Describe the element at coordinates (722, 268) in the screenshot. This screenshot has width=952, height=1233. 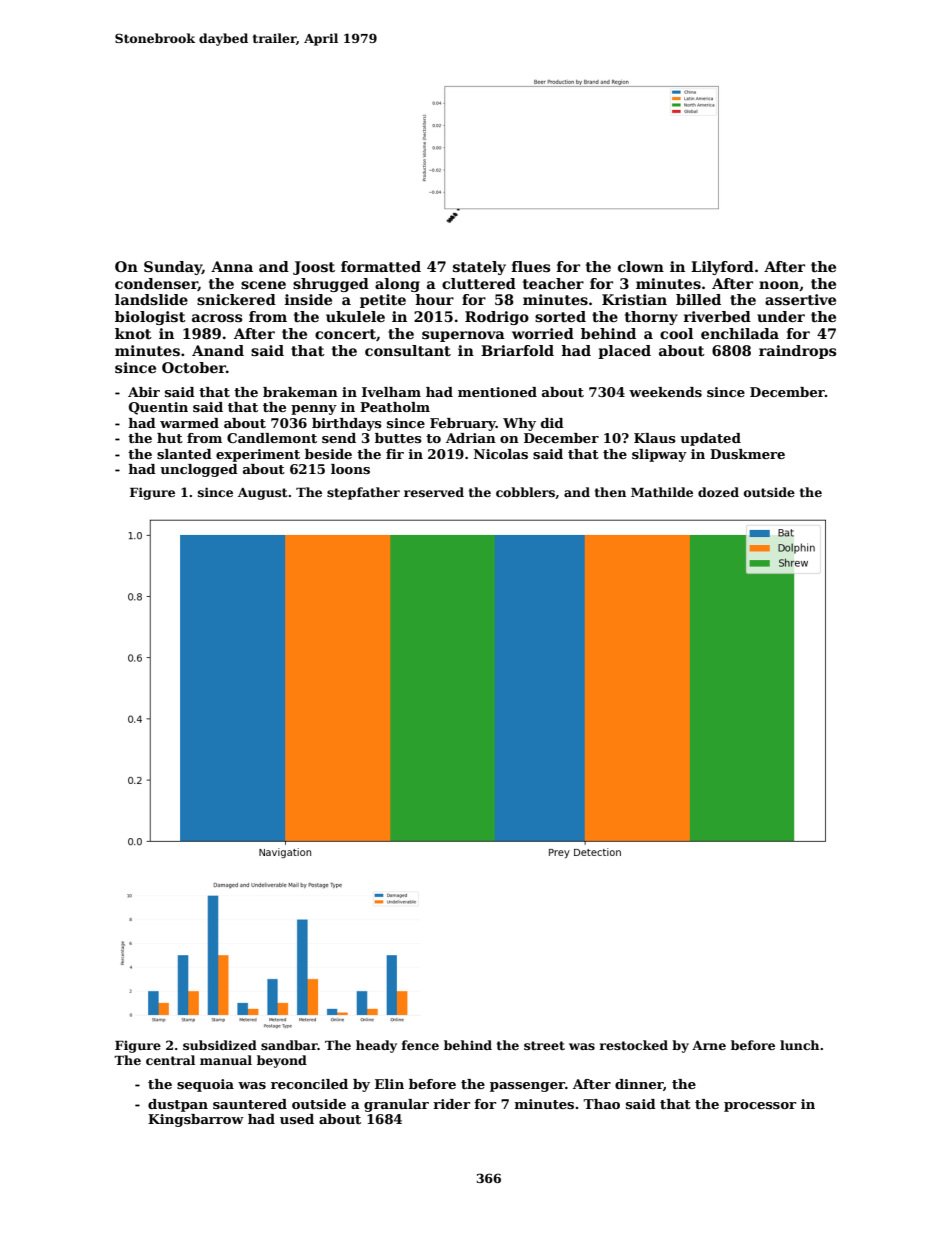
I see `Lilyford` at that location.
